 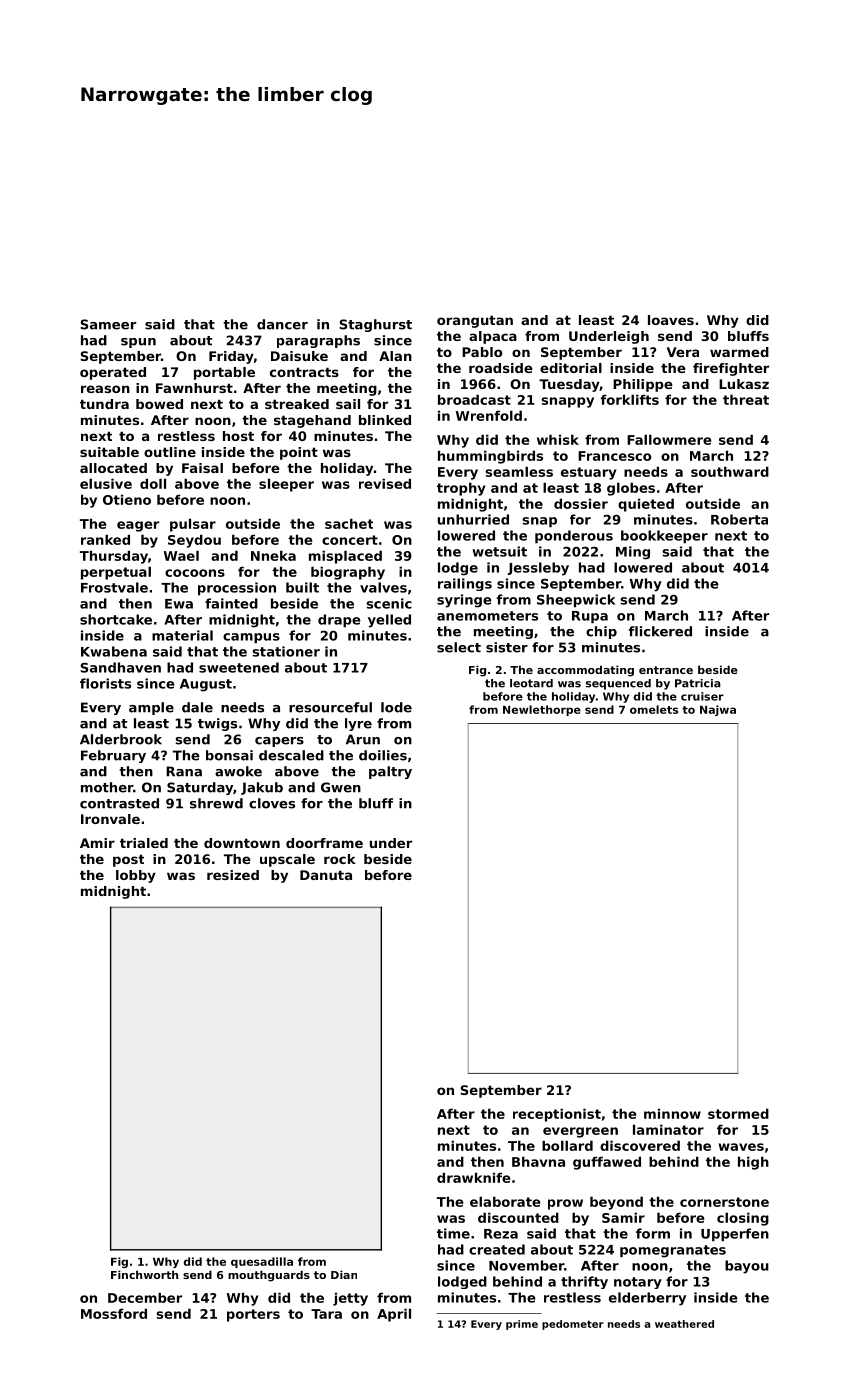 I want to click on porters, so click(x=253, y=1315).
